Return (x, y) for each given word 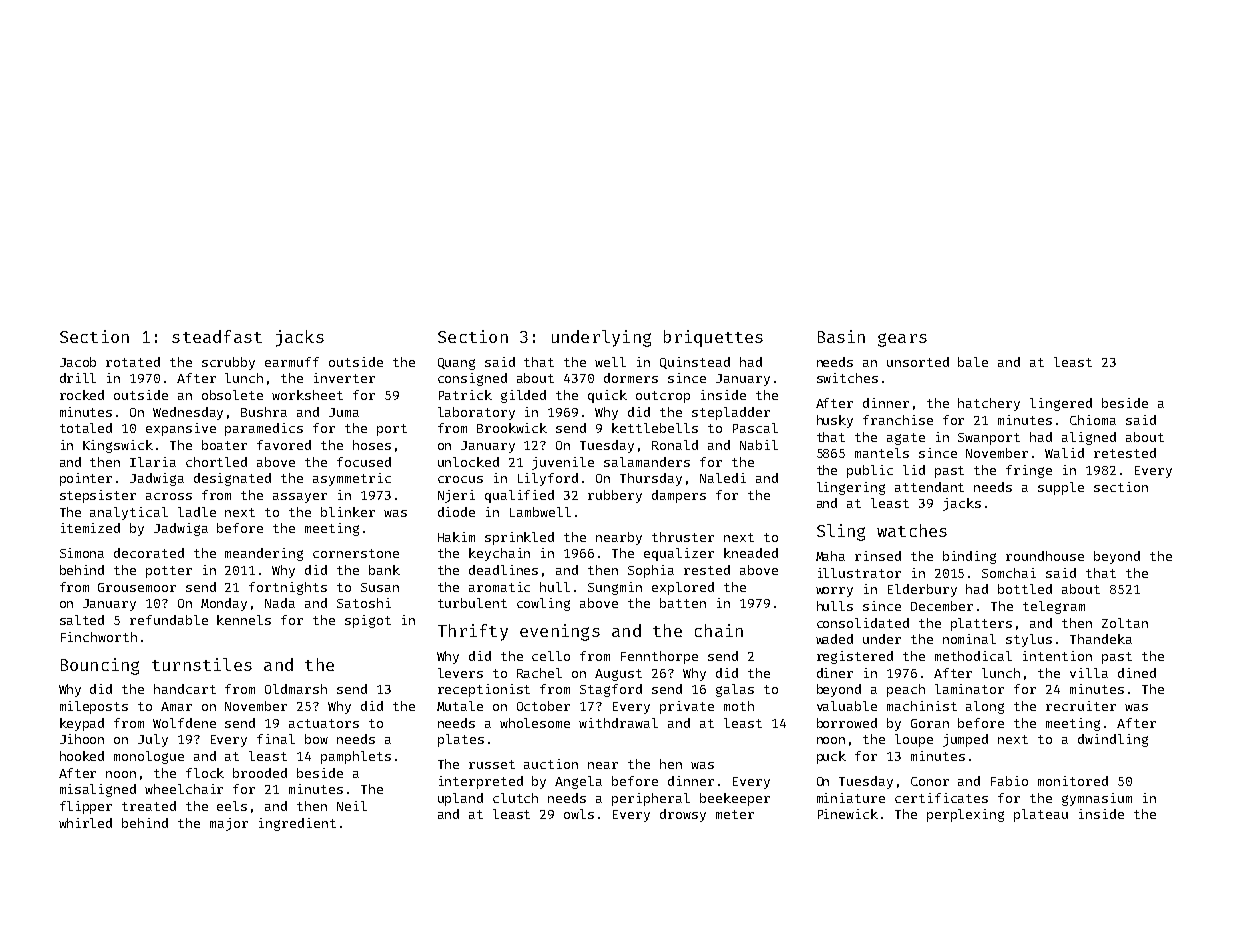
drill (78, 378)
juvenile (563, 463)
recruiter (1081, 706)
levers (460, 673)
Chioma (1093, 420)
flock (205, 773)
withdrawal (618, 723)
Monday (224, 604)
